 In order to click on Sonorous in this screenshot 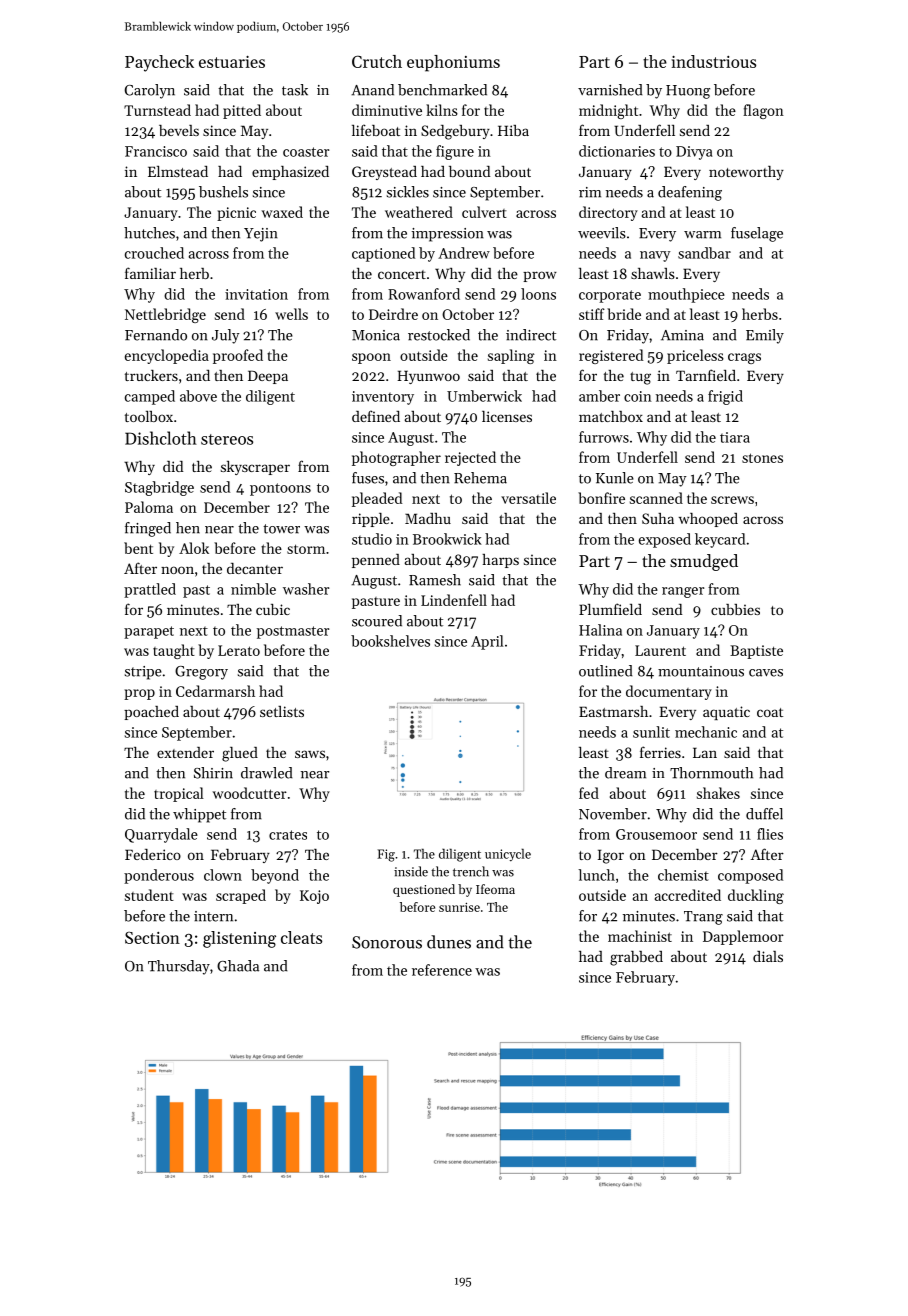, I will do `click(387, 942)`.
